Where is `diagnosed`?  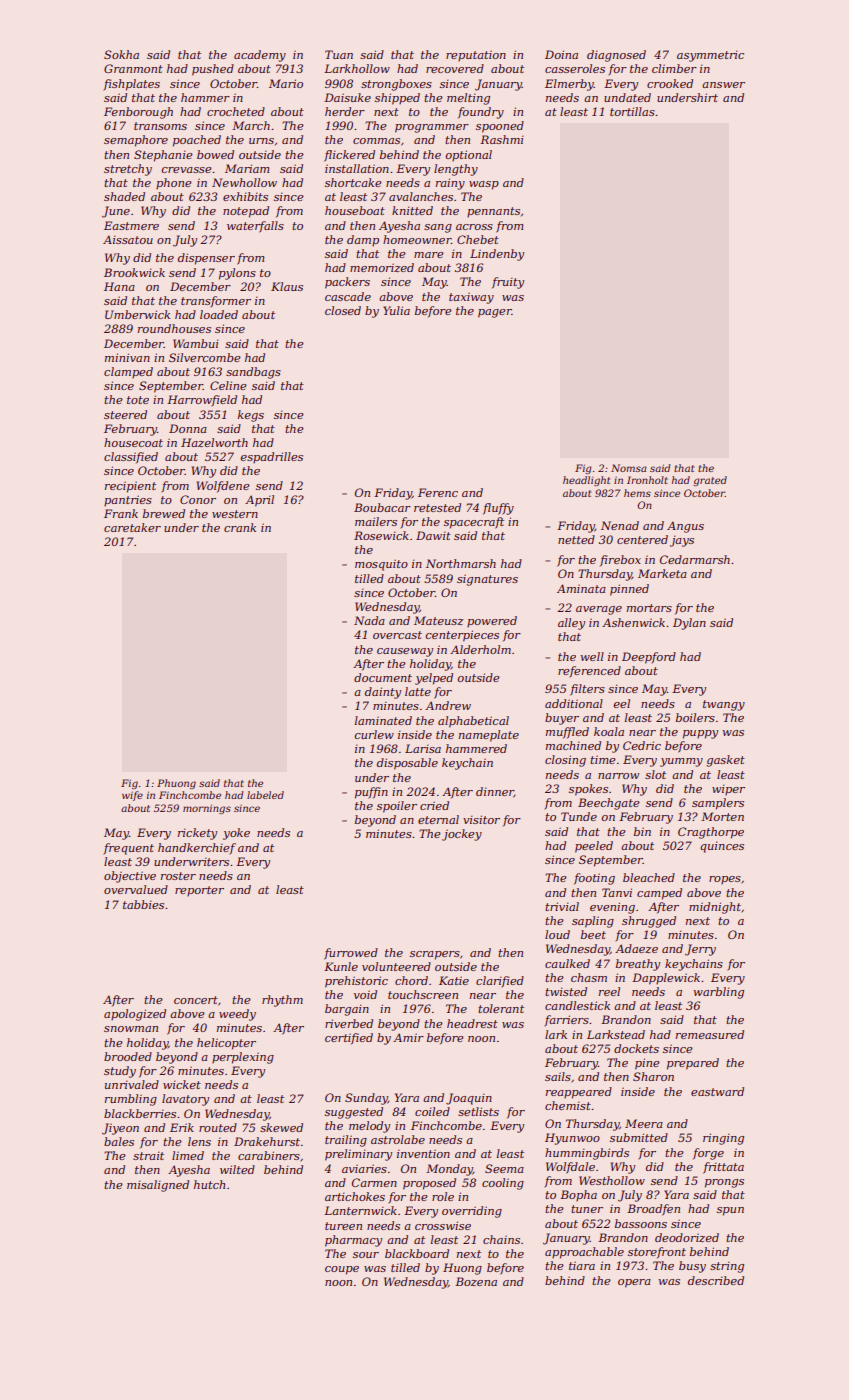
diagnosed is located at coordinates (616, 56).
